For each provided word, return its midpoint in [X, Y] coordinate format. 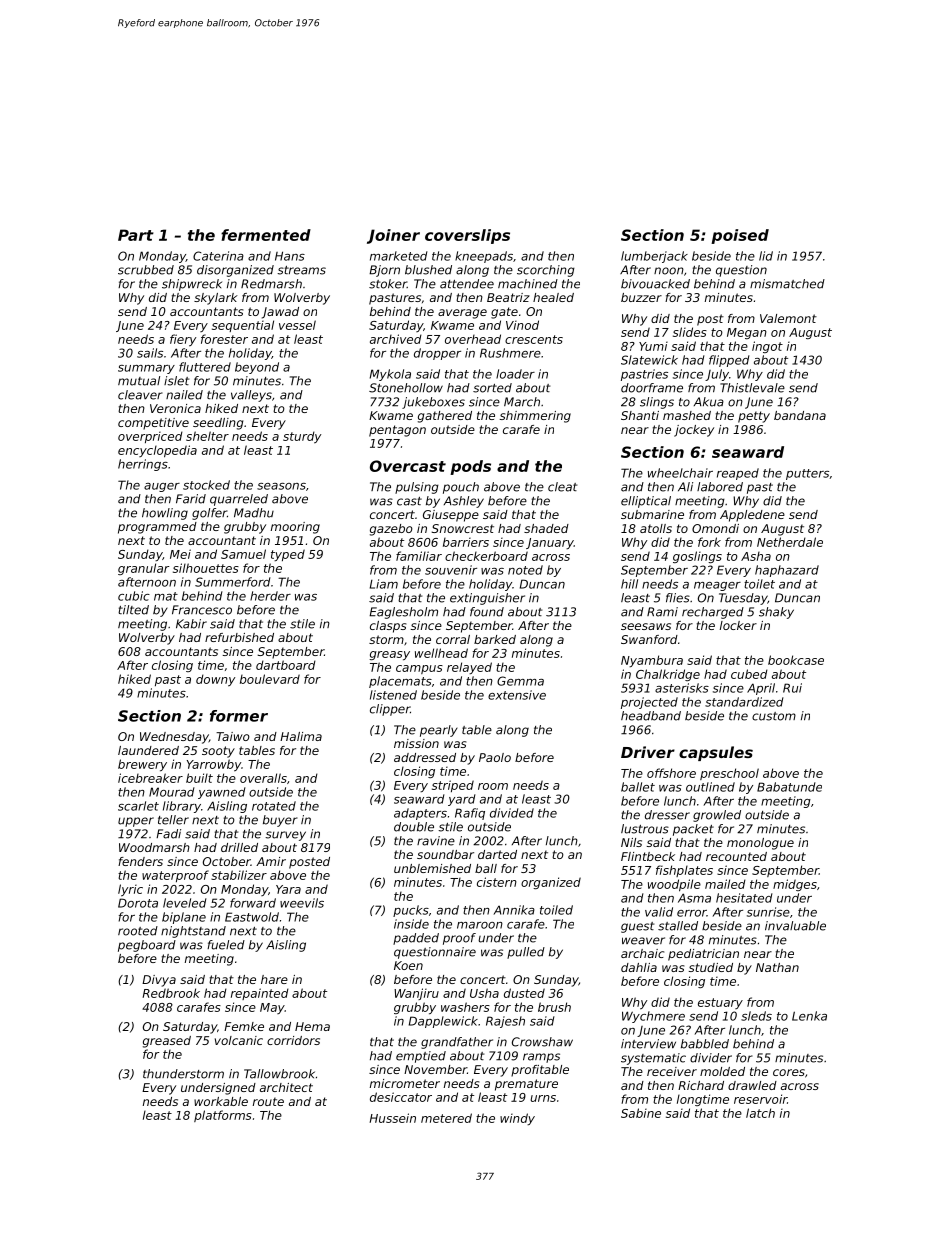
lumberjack [654, 257]
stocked [206, 485]
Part [136, 235]
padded [416, 939]
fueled [226, 945]
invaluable [795, 926]
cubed [749, 674]
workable [221, 1101]
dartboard [286, 665]
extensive [517, 695]
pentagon [397, 431]
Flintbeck [648, 856]
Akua [709, 402]
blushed [428, 270]
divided [512, 813]
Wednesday [174, 738]
